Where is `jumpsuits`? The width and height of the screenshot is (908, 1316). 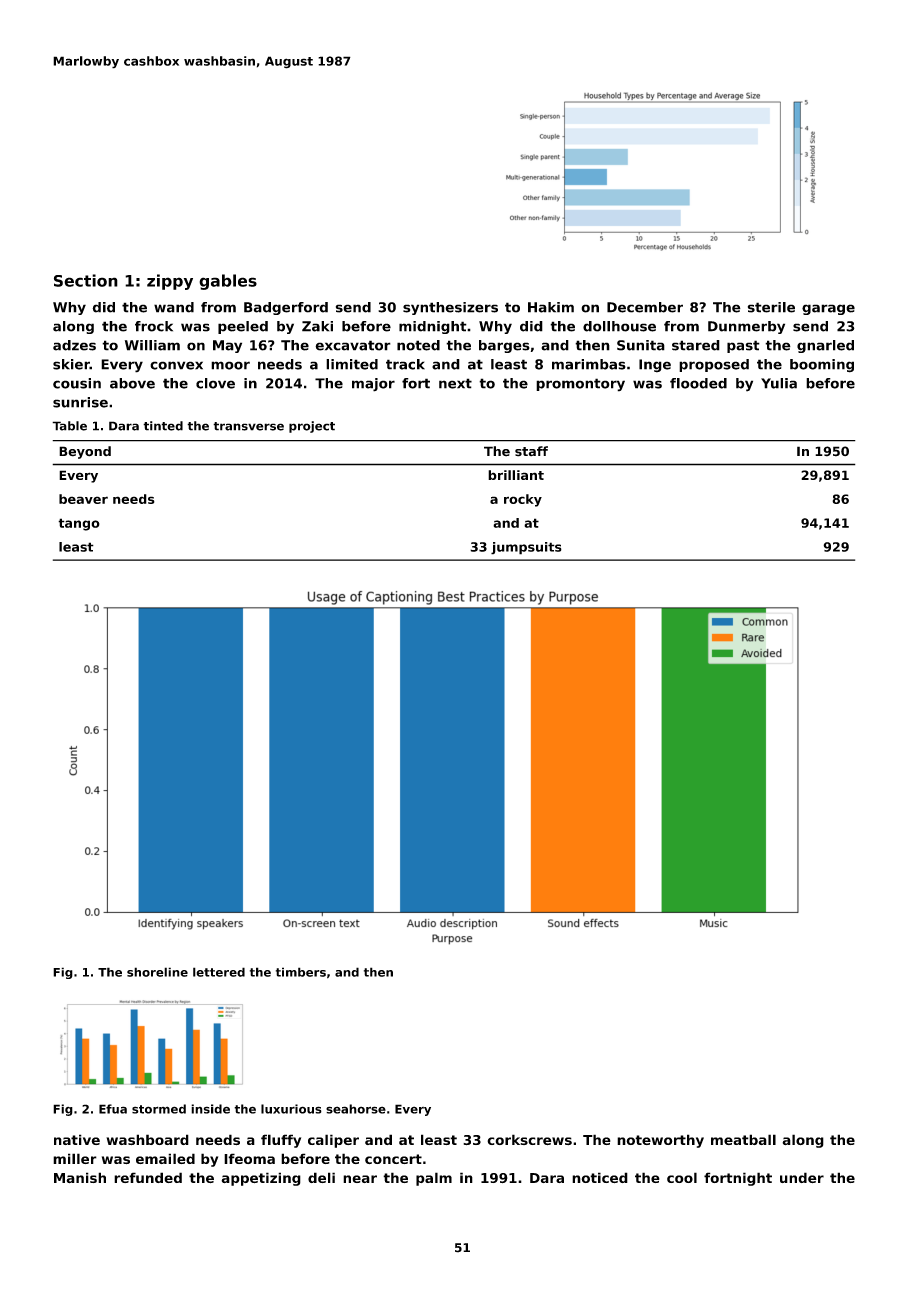
jumpsuits is located at coordinates (526, 548).
